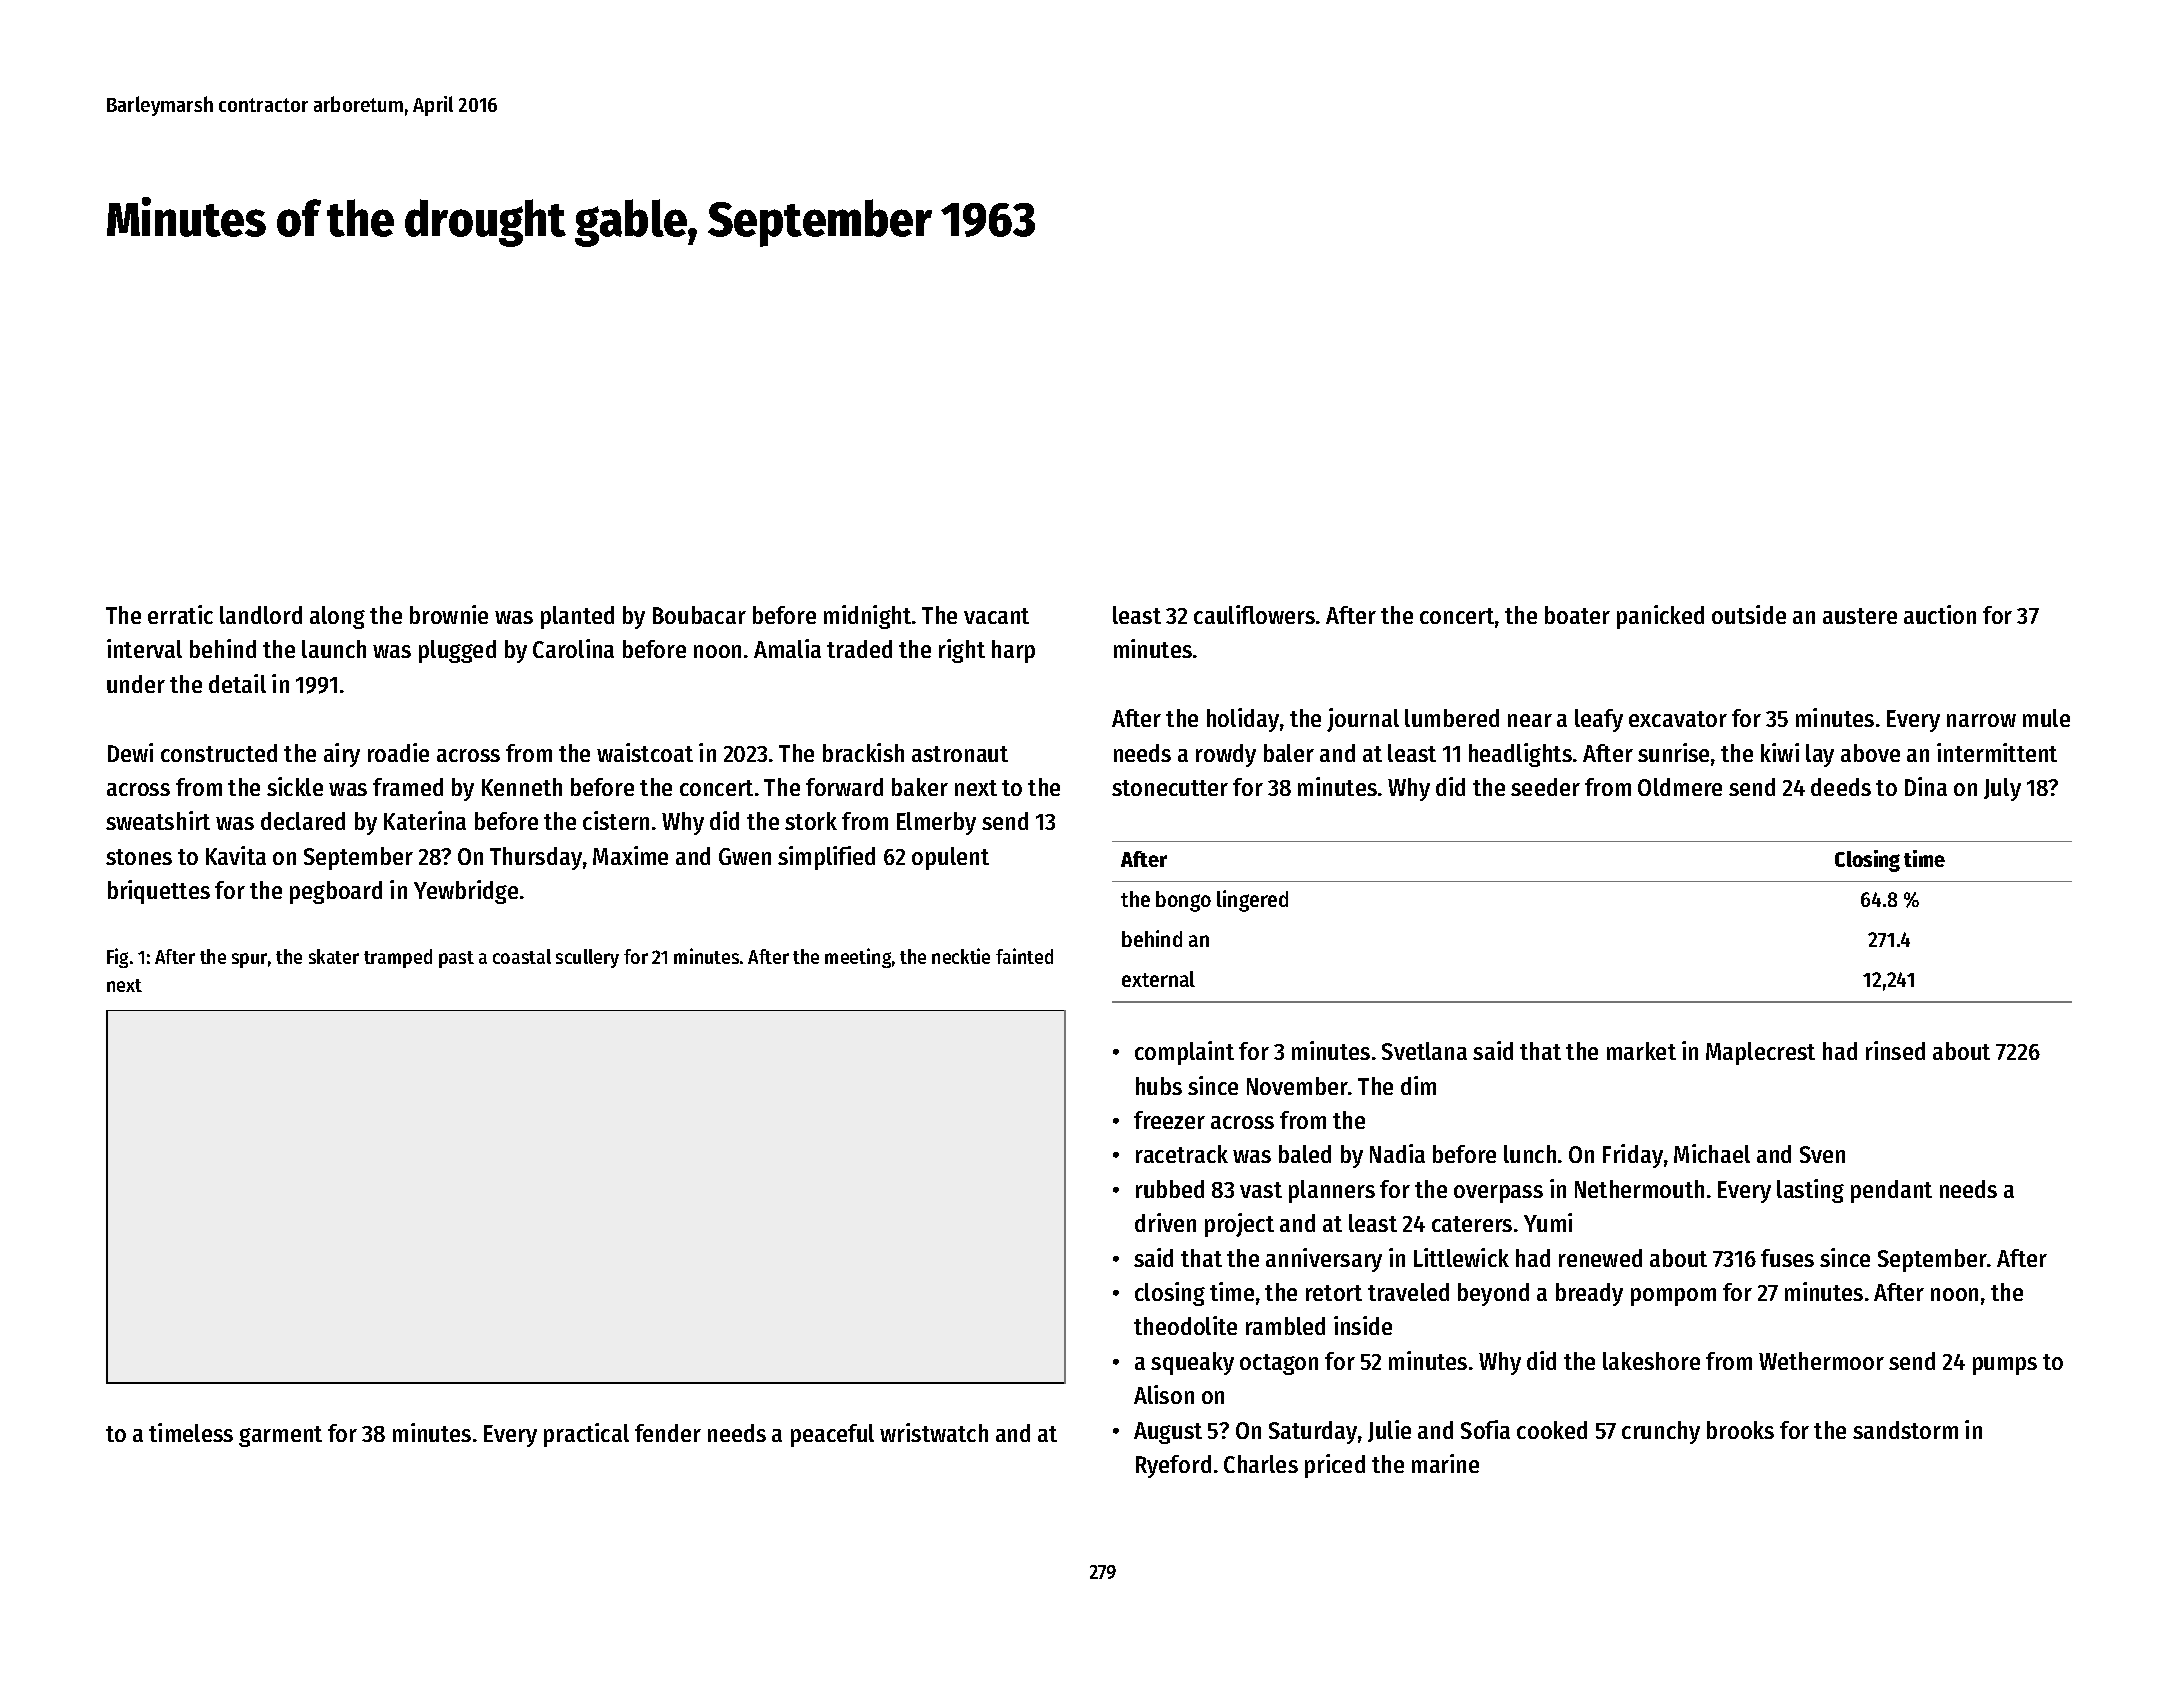 Image resolution: width=2178 pixels, height=1683 pixels. What do you see at coordinates (961, 956) in the page?
I see `necktie` at bounding box center [961, 956].
